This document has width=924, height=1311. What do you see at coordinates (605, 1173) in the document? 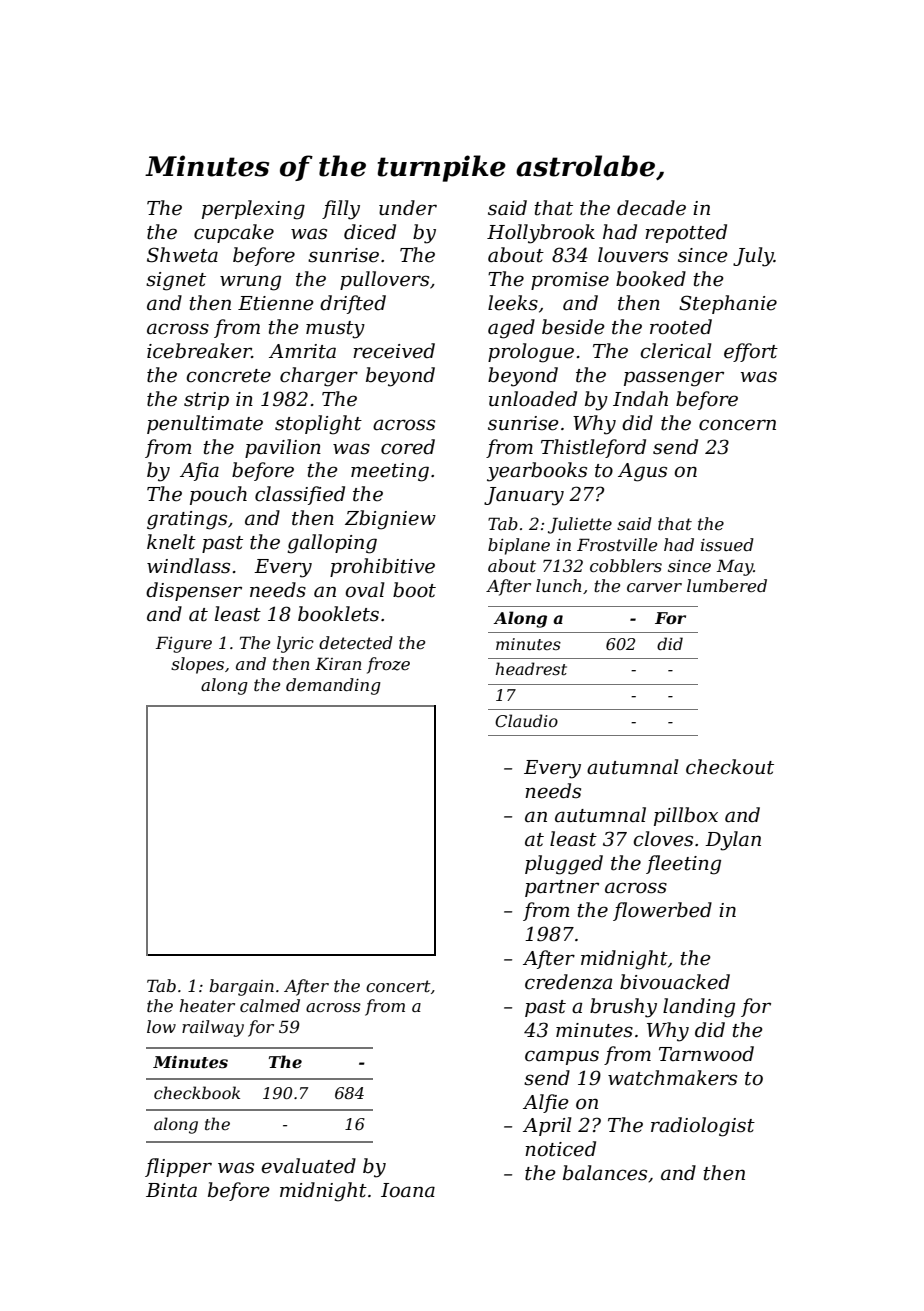
I see `balances` at bounding box center [605, 1173].
